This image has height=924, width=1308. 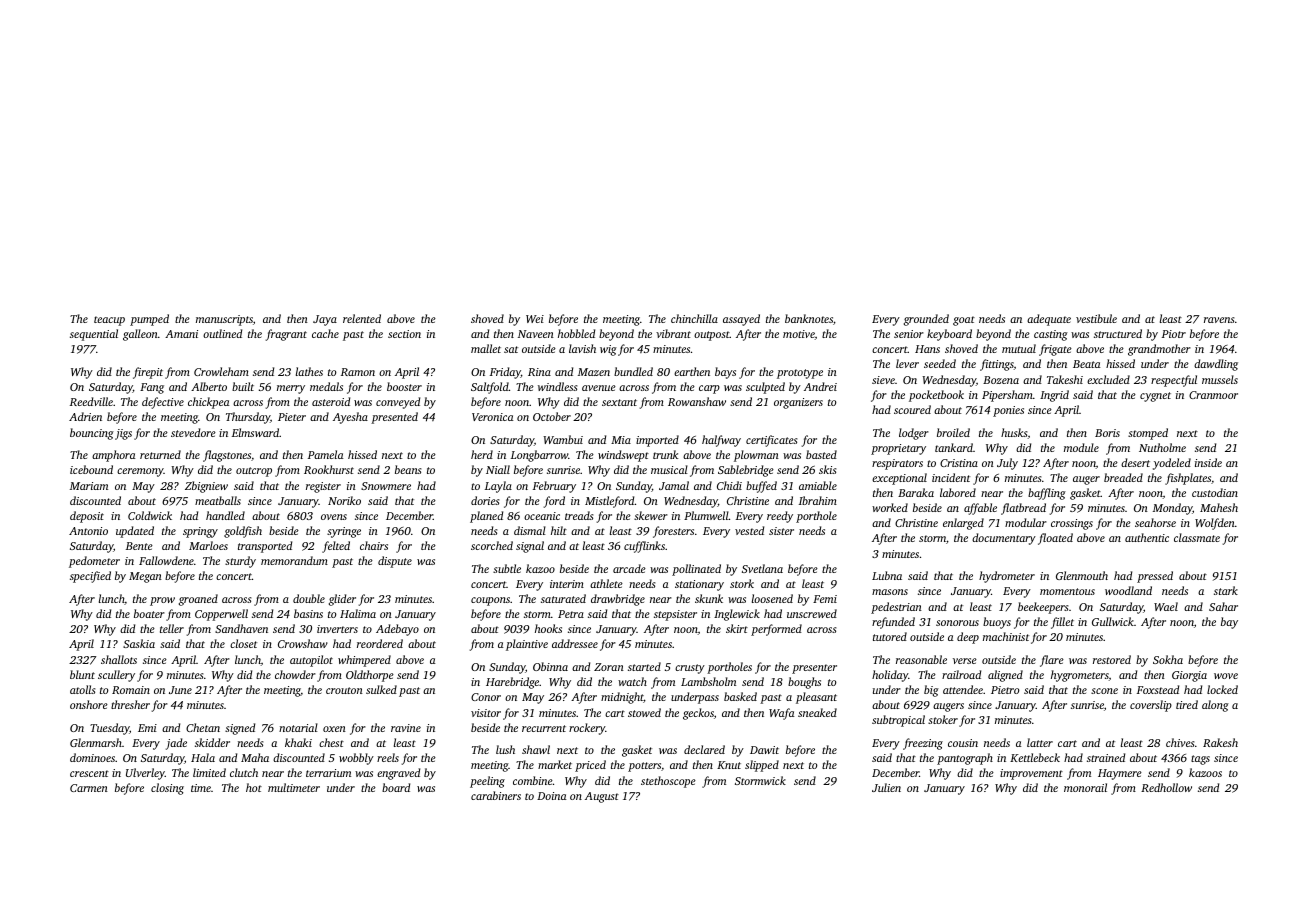 I want to click on flatbread, so click(x=1023, y=509).
